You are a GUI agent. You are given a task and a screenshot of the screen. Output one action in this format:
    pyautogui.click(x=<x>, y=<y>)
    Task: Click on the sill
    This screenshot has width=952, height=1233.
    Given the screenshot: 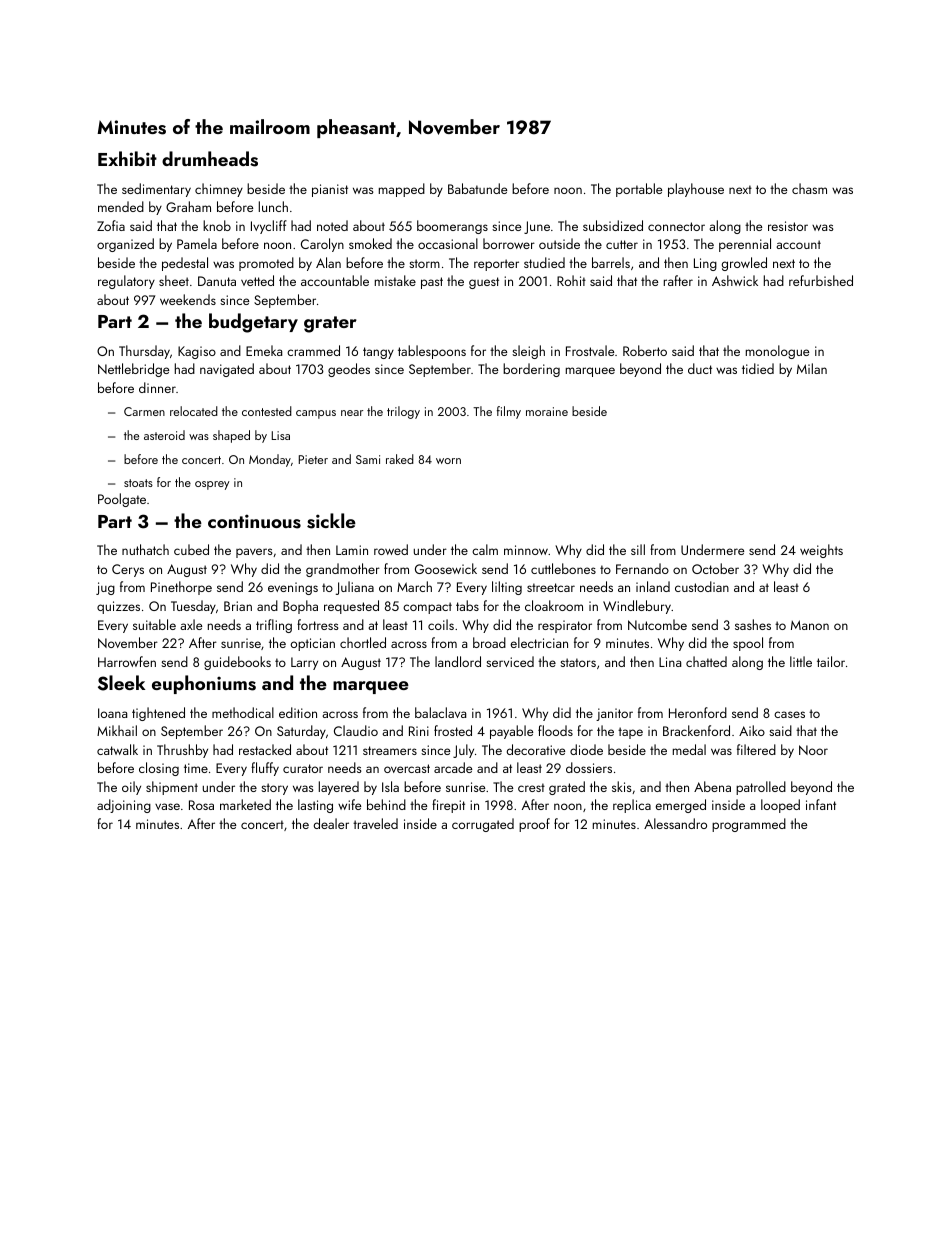 What is the action you would take?
    pyautogui.click(x=638, y=549)
